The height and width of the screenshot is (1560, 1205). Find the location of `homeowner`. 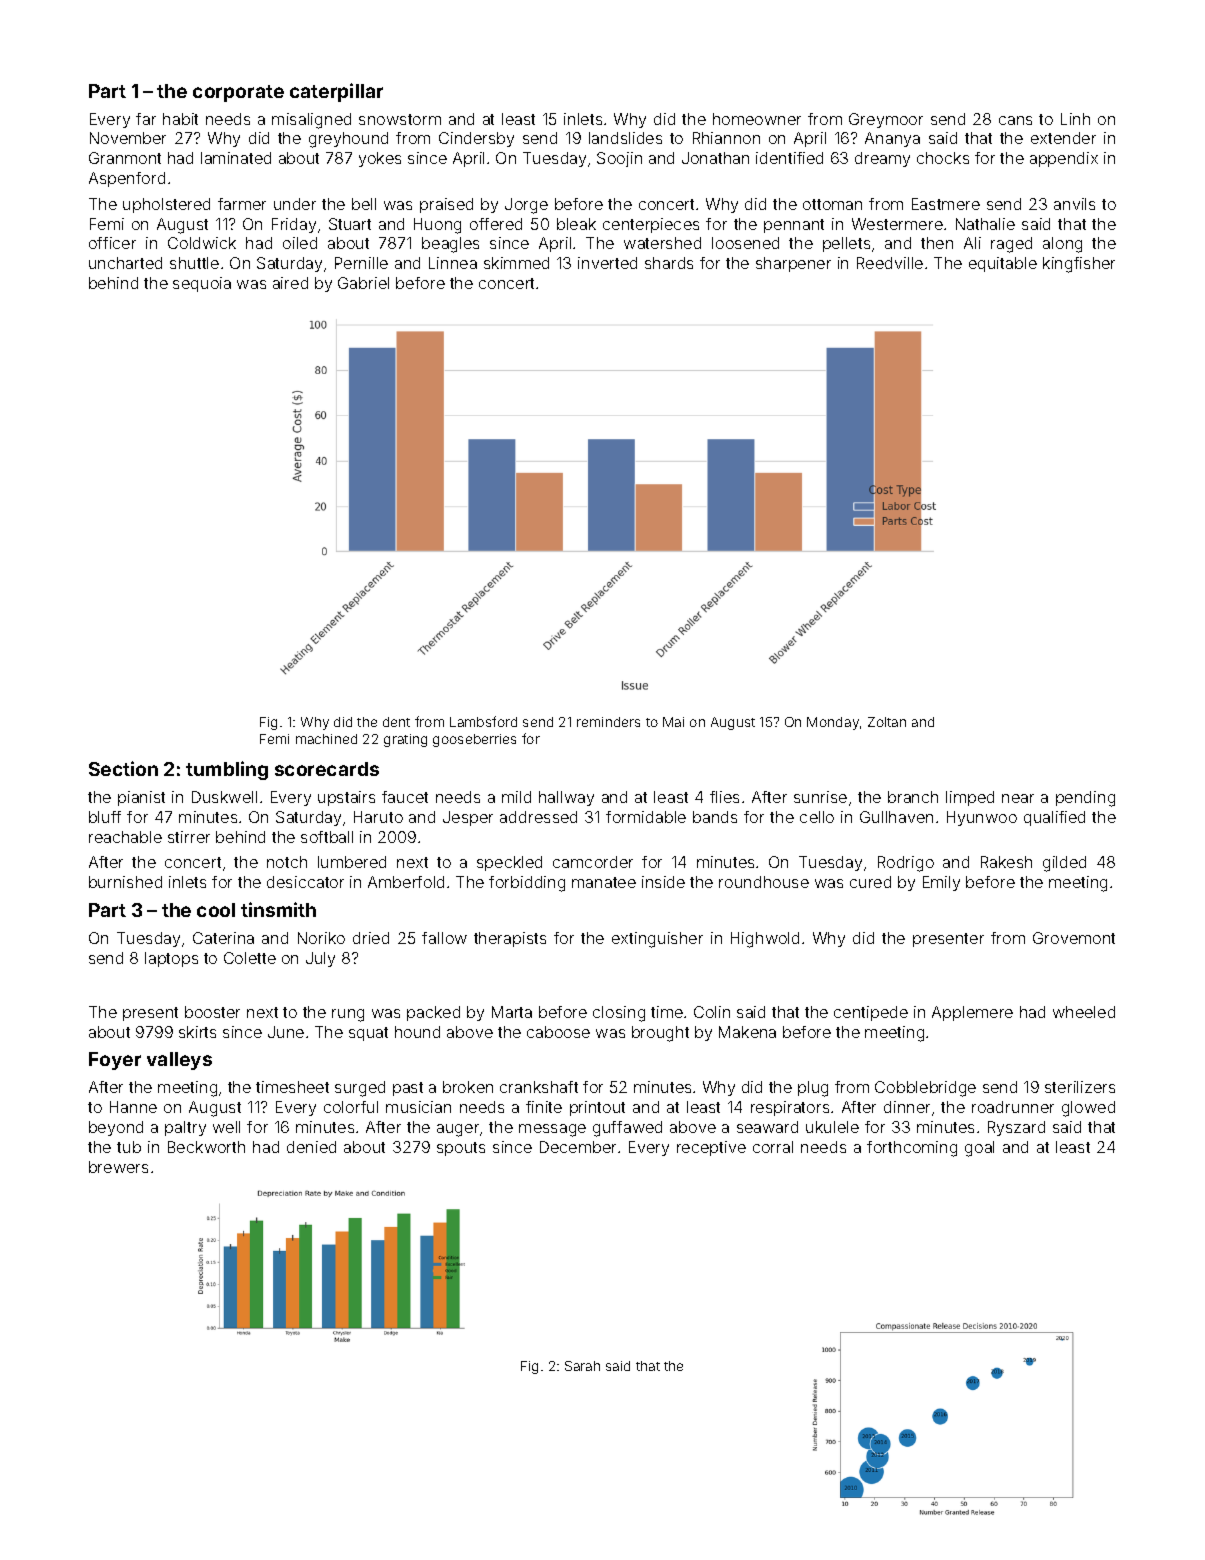

homeowner is located at coordinates (757, 119).
